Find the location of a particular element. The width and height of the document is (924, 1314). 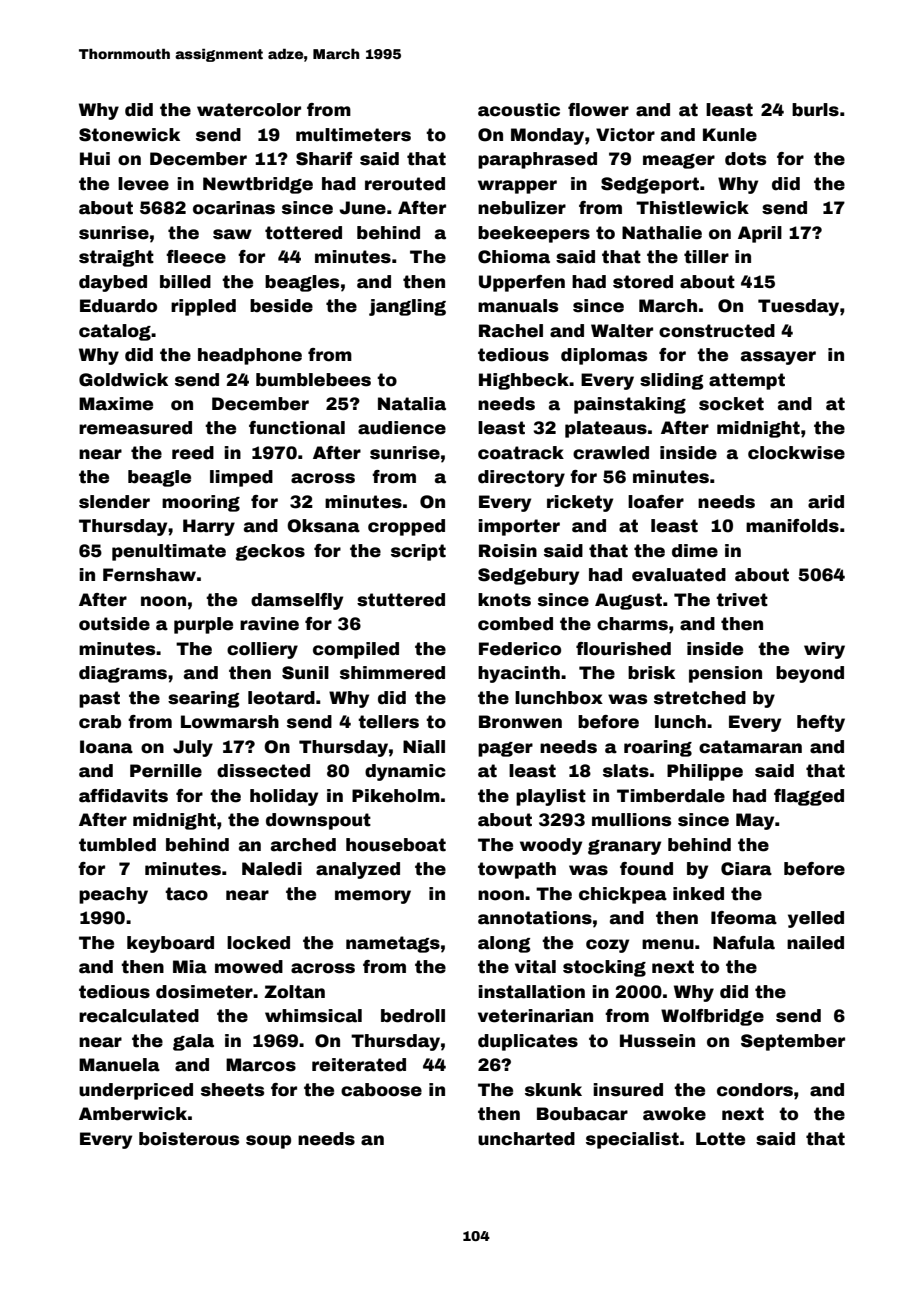

watercolor is located at coordinates (249, 110).
